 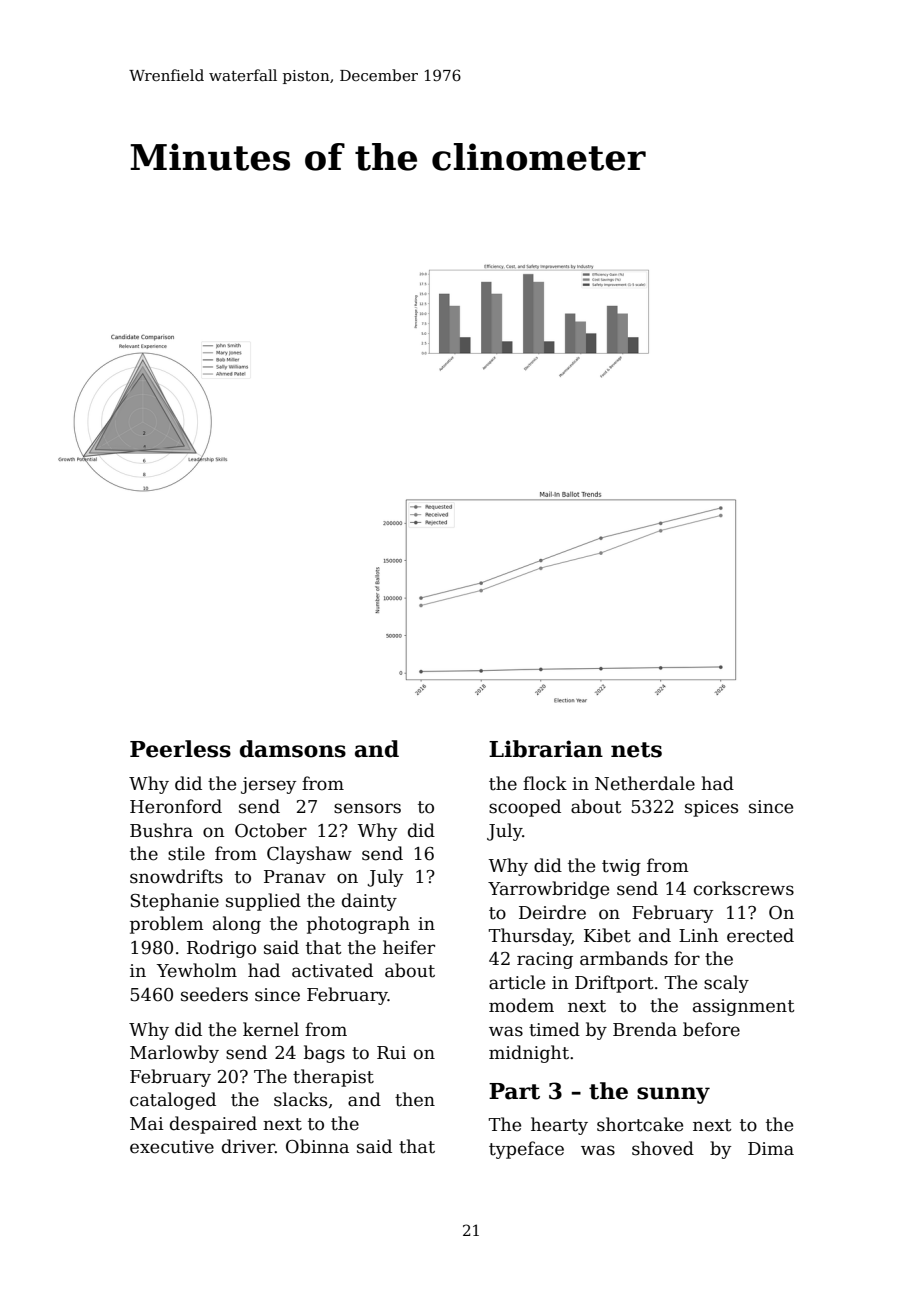 I want to click on before, so click(x=711, y=1029).
